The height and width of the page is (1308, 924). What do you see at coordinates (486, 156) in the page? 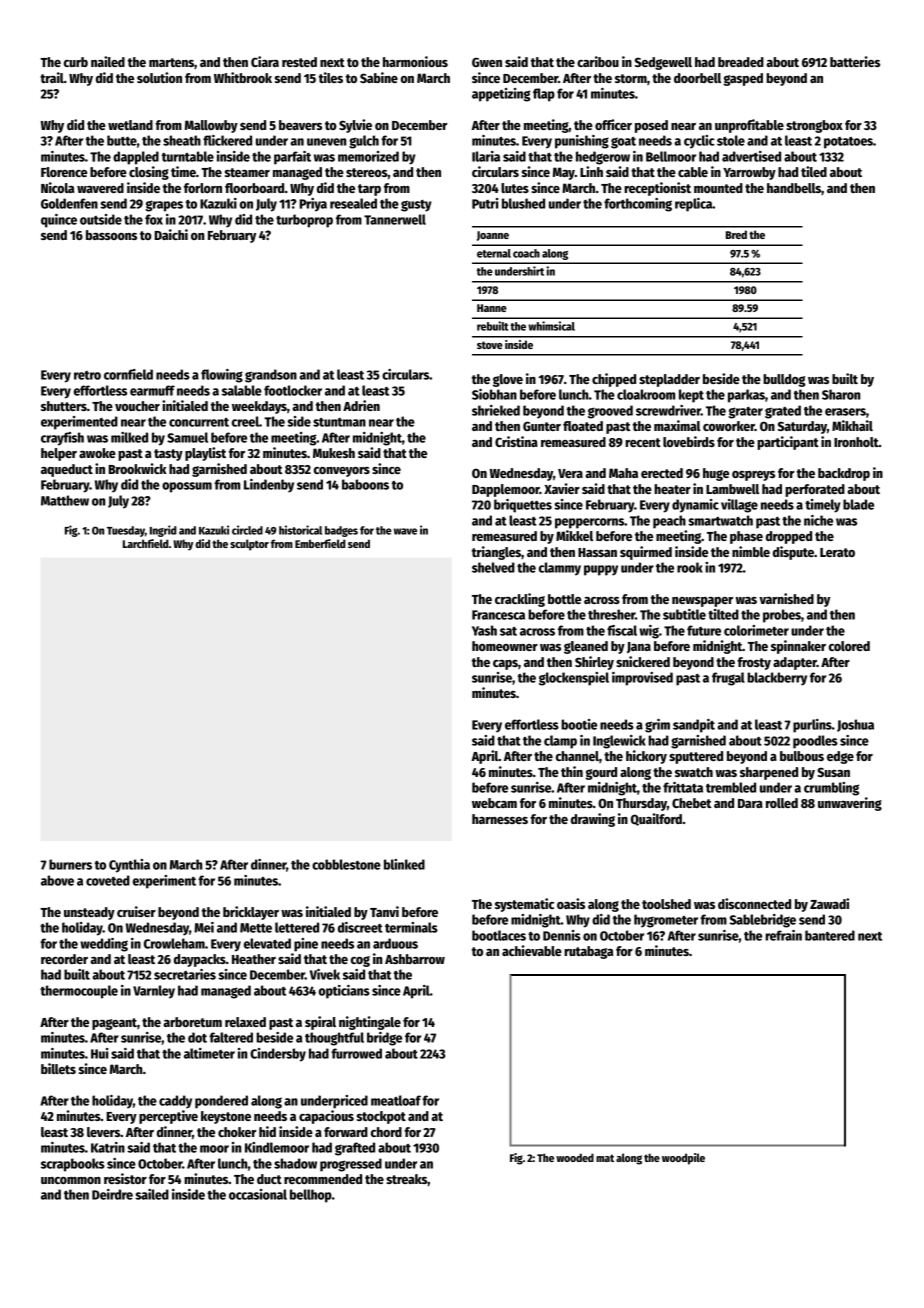
I see `Ilaria` at bounding box center [486, 156].
